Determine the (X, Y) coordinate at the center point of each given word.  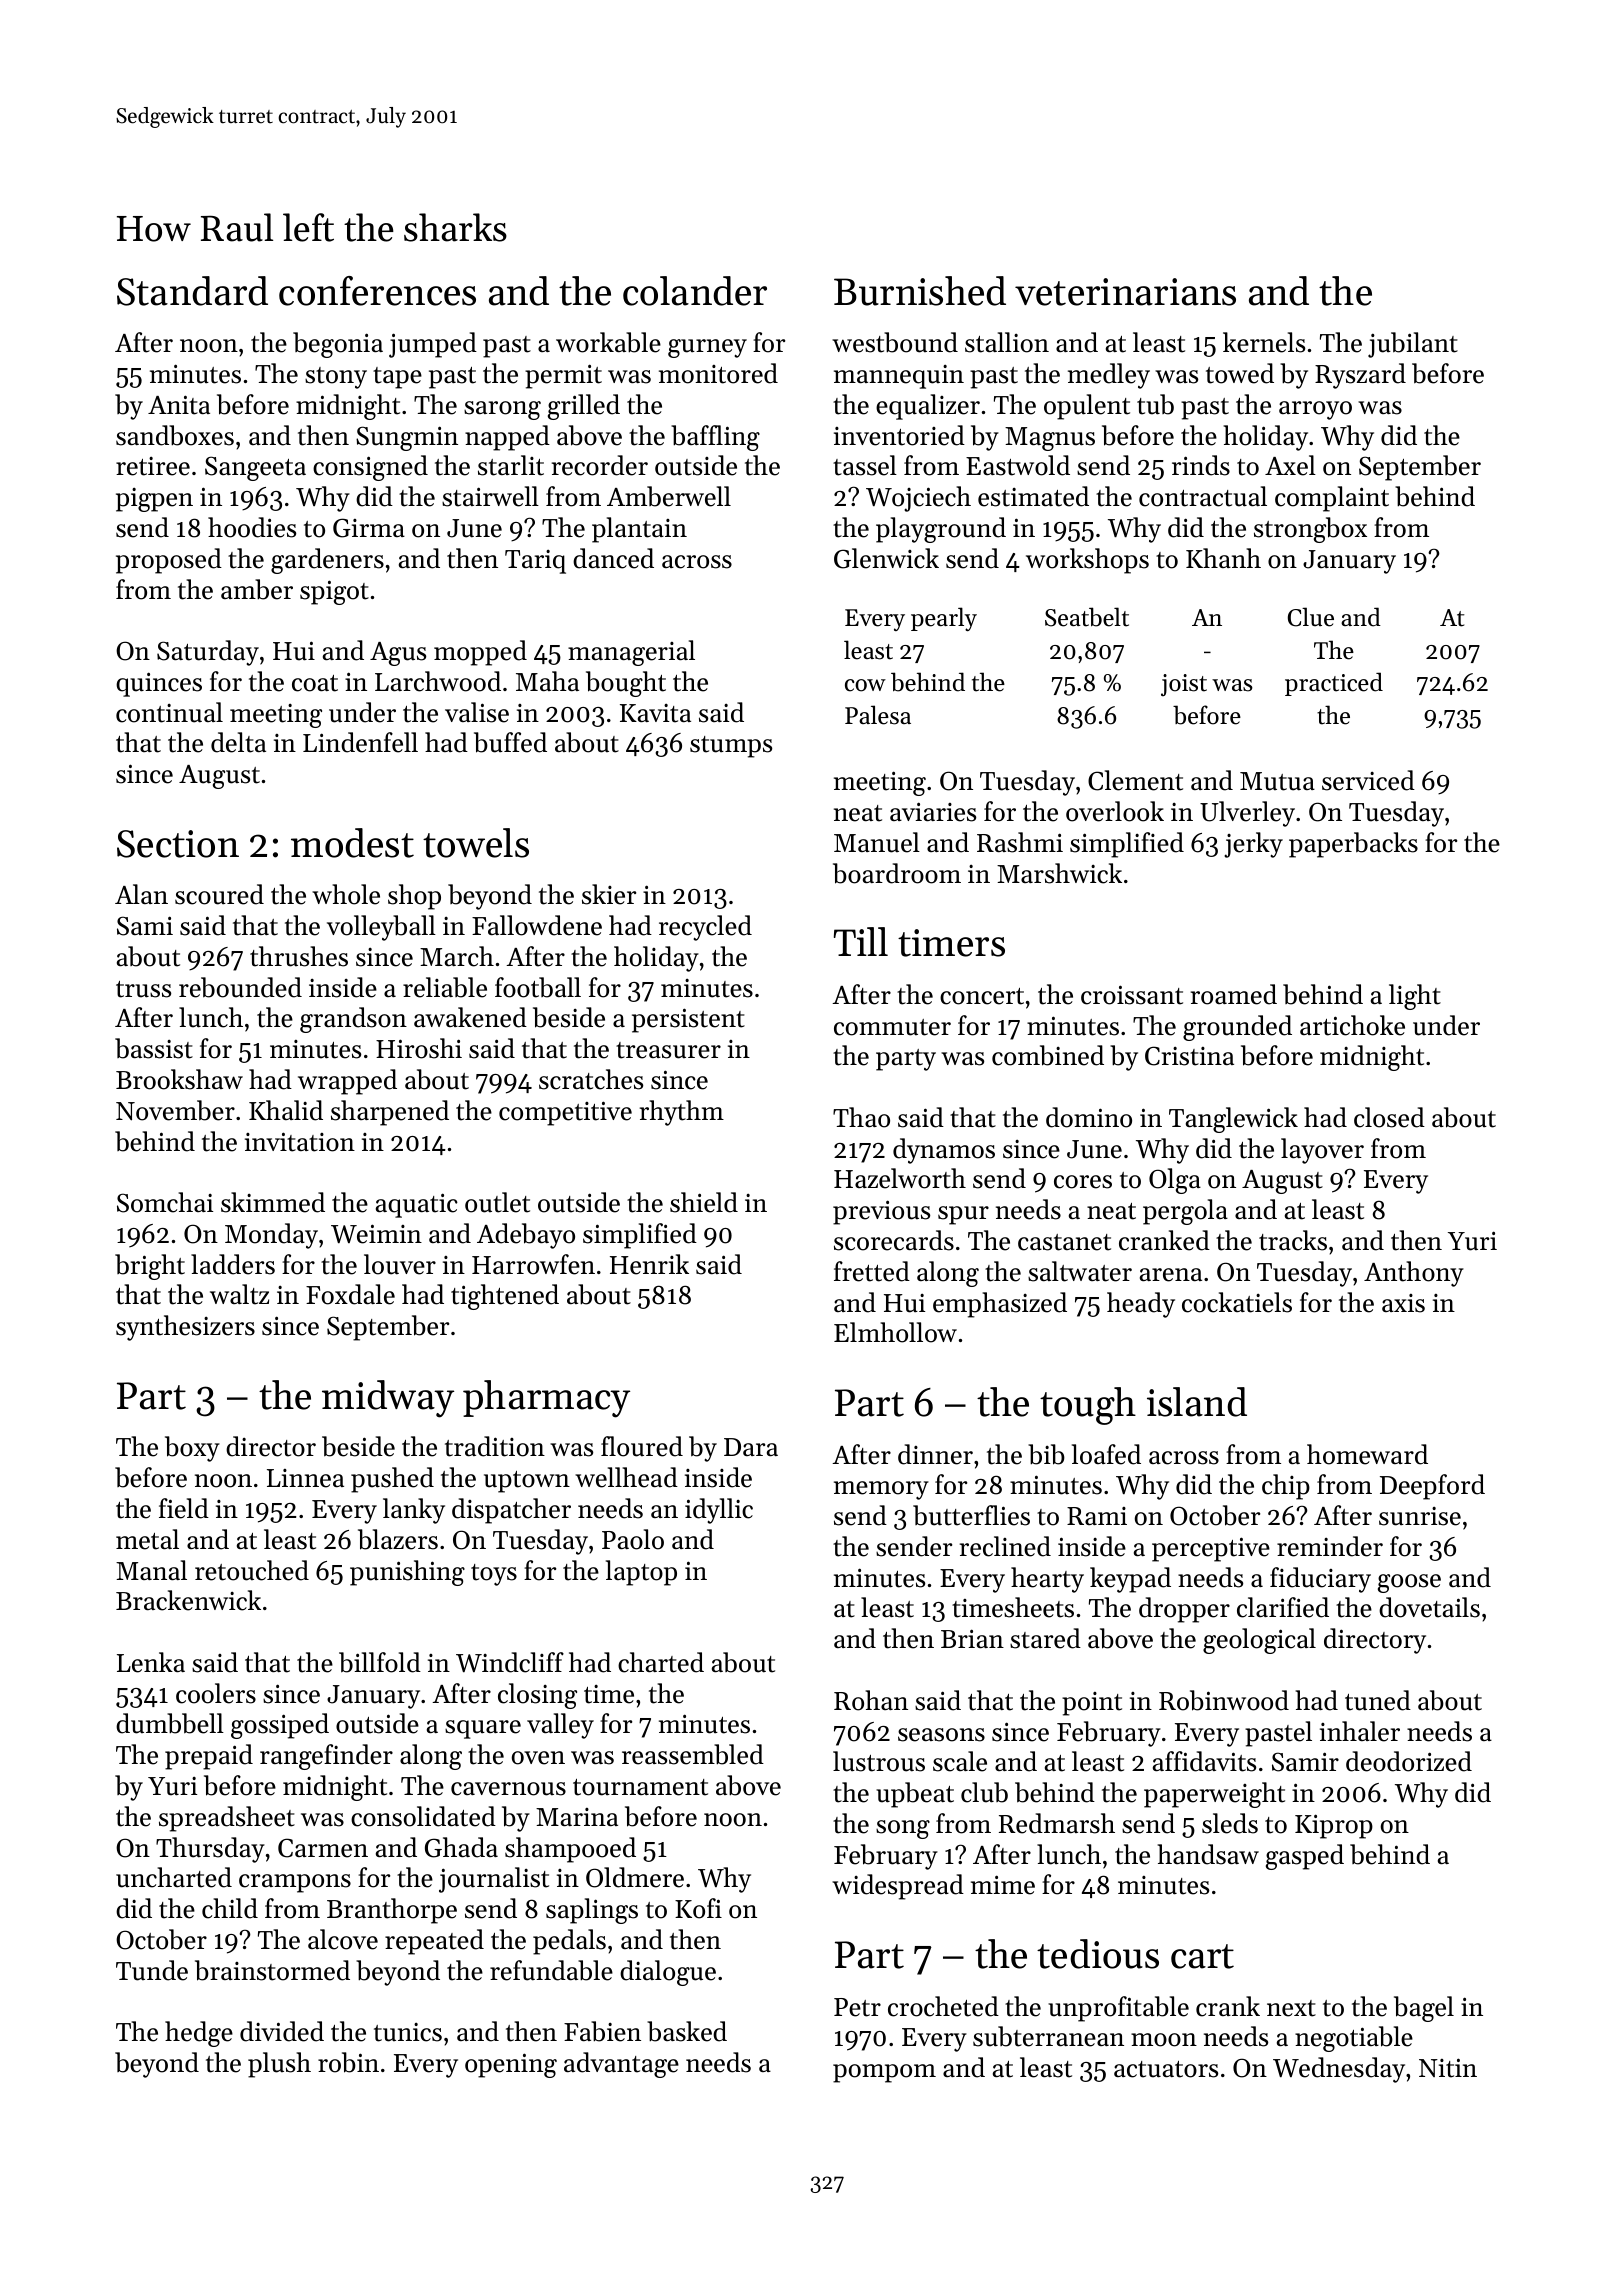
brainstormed (272, 1970)
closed (1389, 1117)
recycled (705, 928)
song (903, 1829)
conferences (377, 291)
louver (400, 1264)
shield (704, 1202)
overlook (1115, 811)
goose (1409, 1583)
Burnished (920, 291)
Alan (141, 894)
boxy (192, 1449)
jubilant (1413, 345)
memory (881, 1490)
